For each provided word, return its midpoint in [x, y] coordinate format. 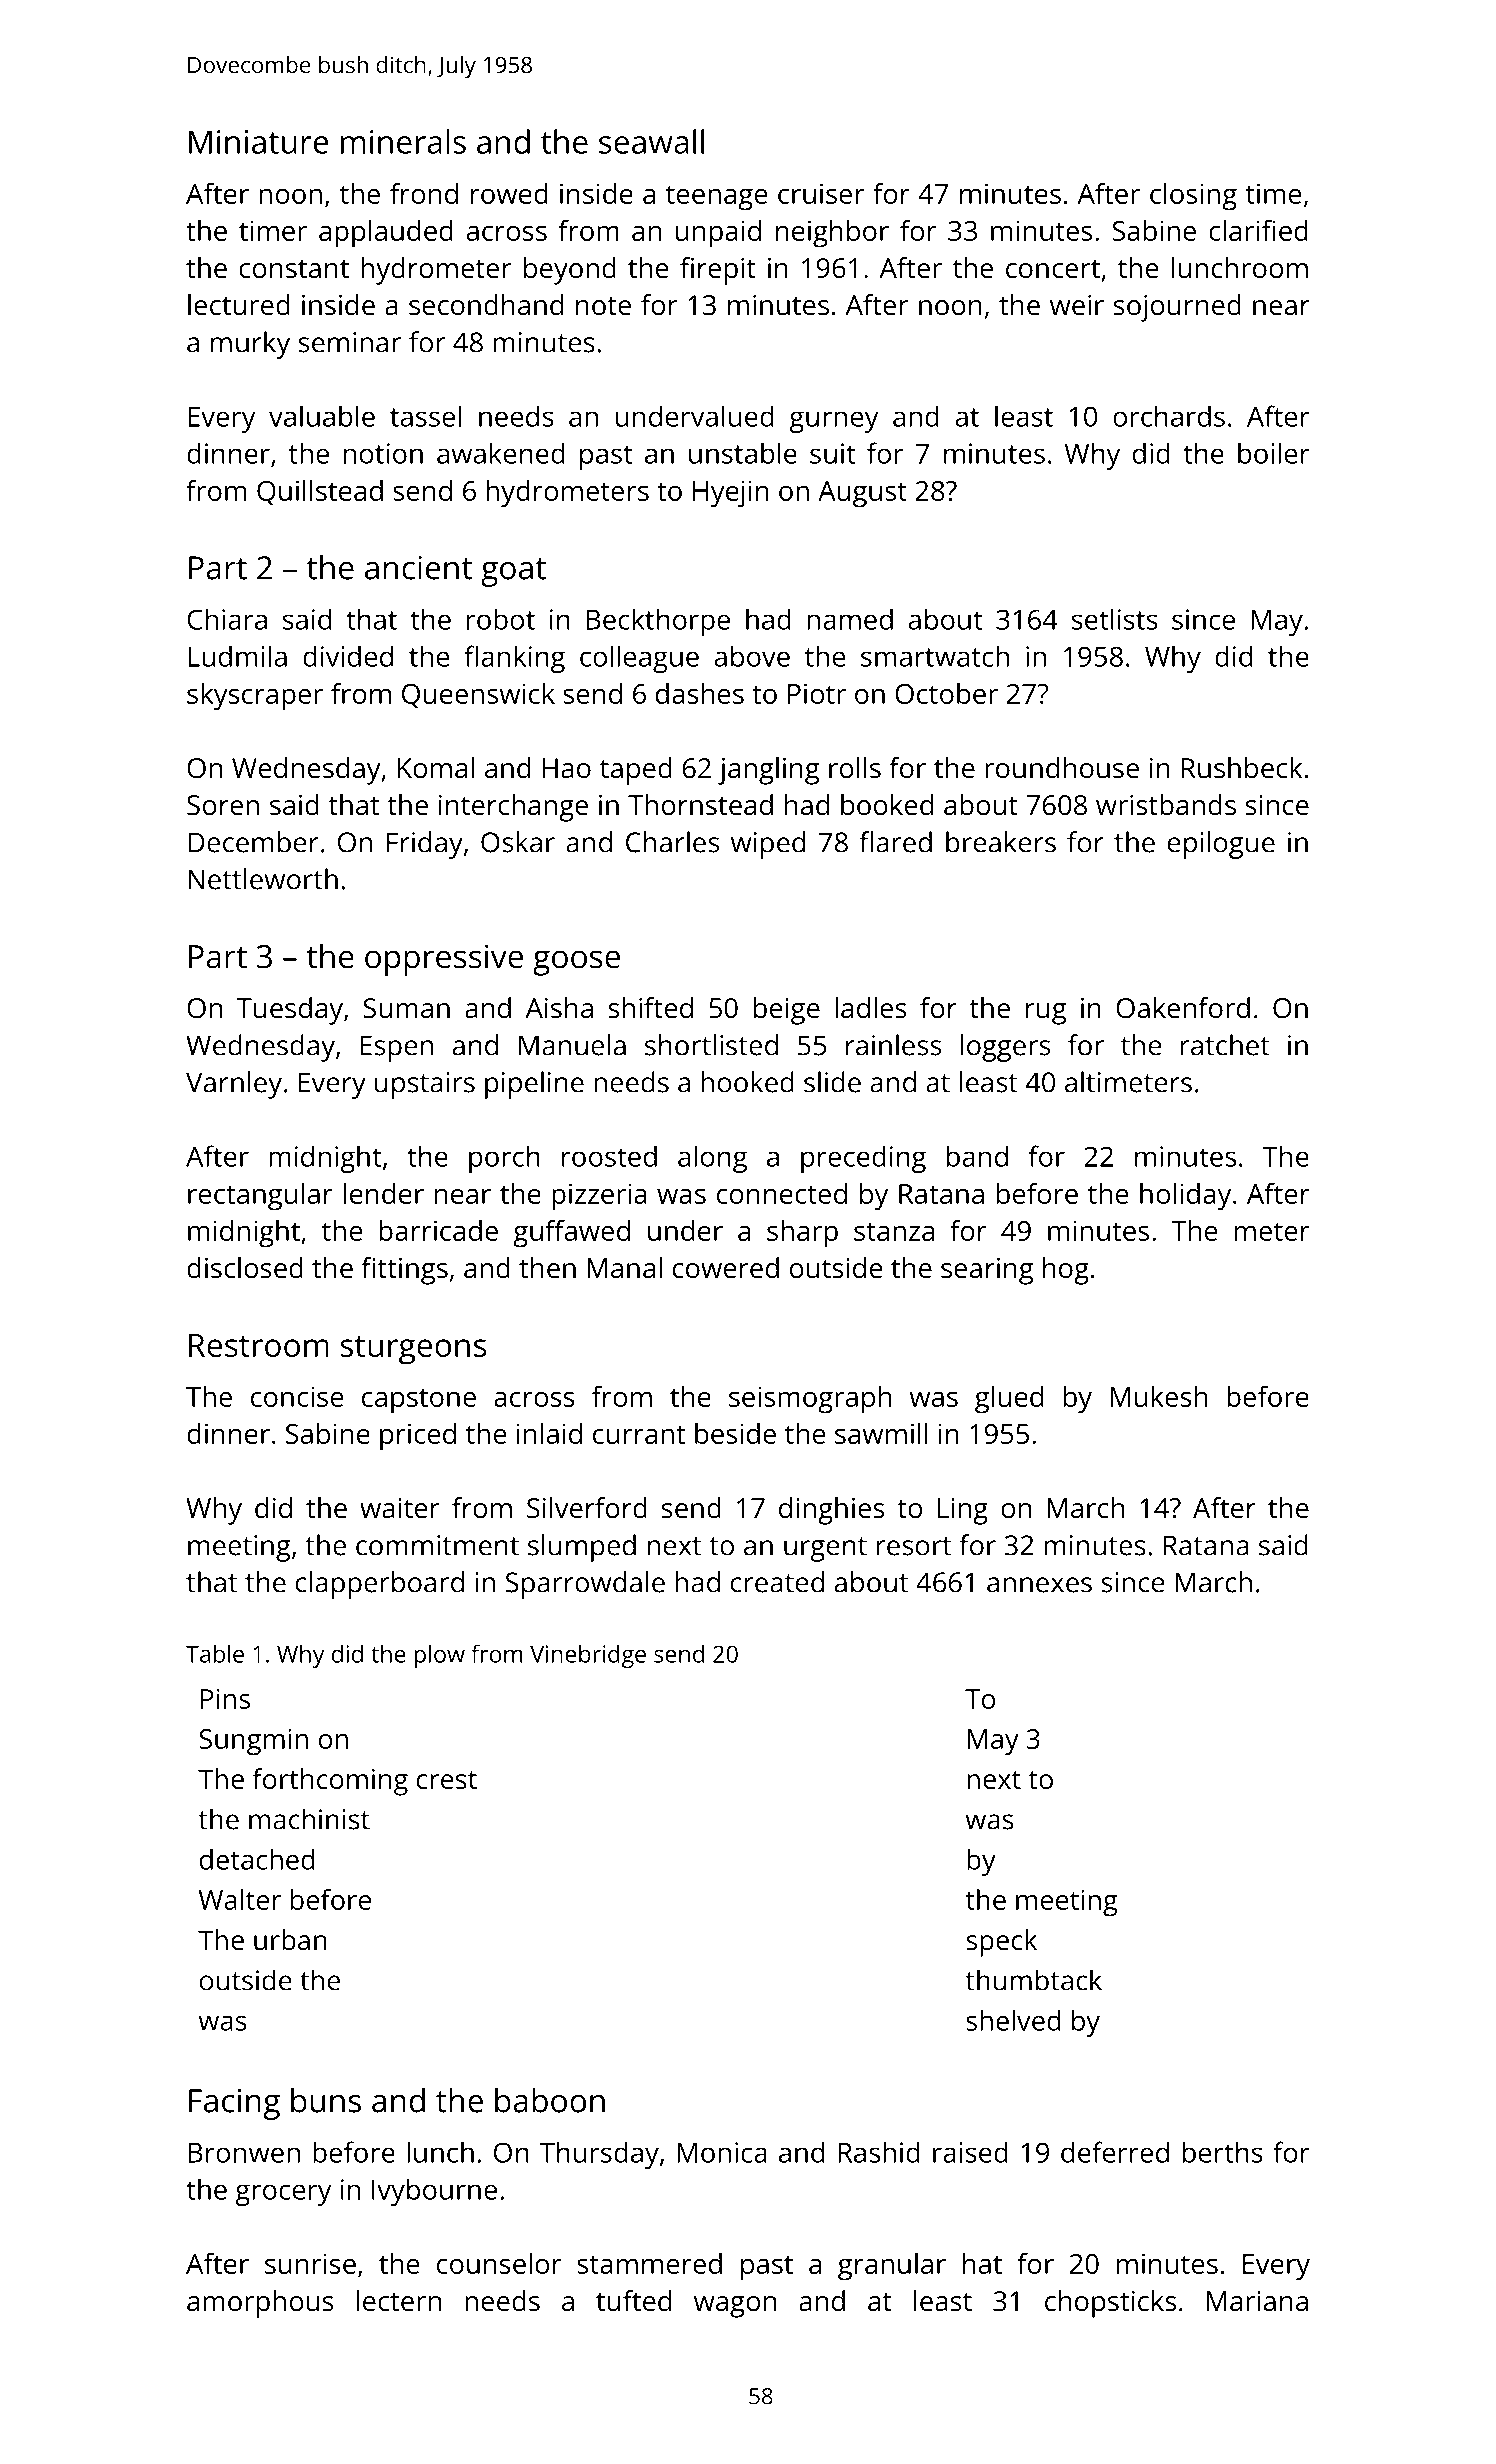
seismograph [810, 1400]
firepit [718, 271]
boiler [1274, 453]
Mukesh [1158, 1396]
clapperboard [380, 1585]
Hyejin [731, 494]
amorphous [260, 2304]
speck [1001, 1943]
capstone [419, 1401]
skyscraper [255, 697]
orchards [1169, 416]
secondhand [486, 305]
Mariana [1257, 2301]
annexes [1039, 1585]
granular [892, 2267]
